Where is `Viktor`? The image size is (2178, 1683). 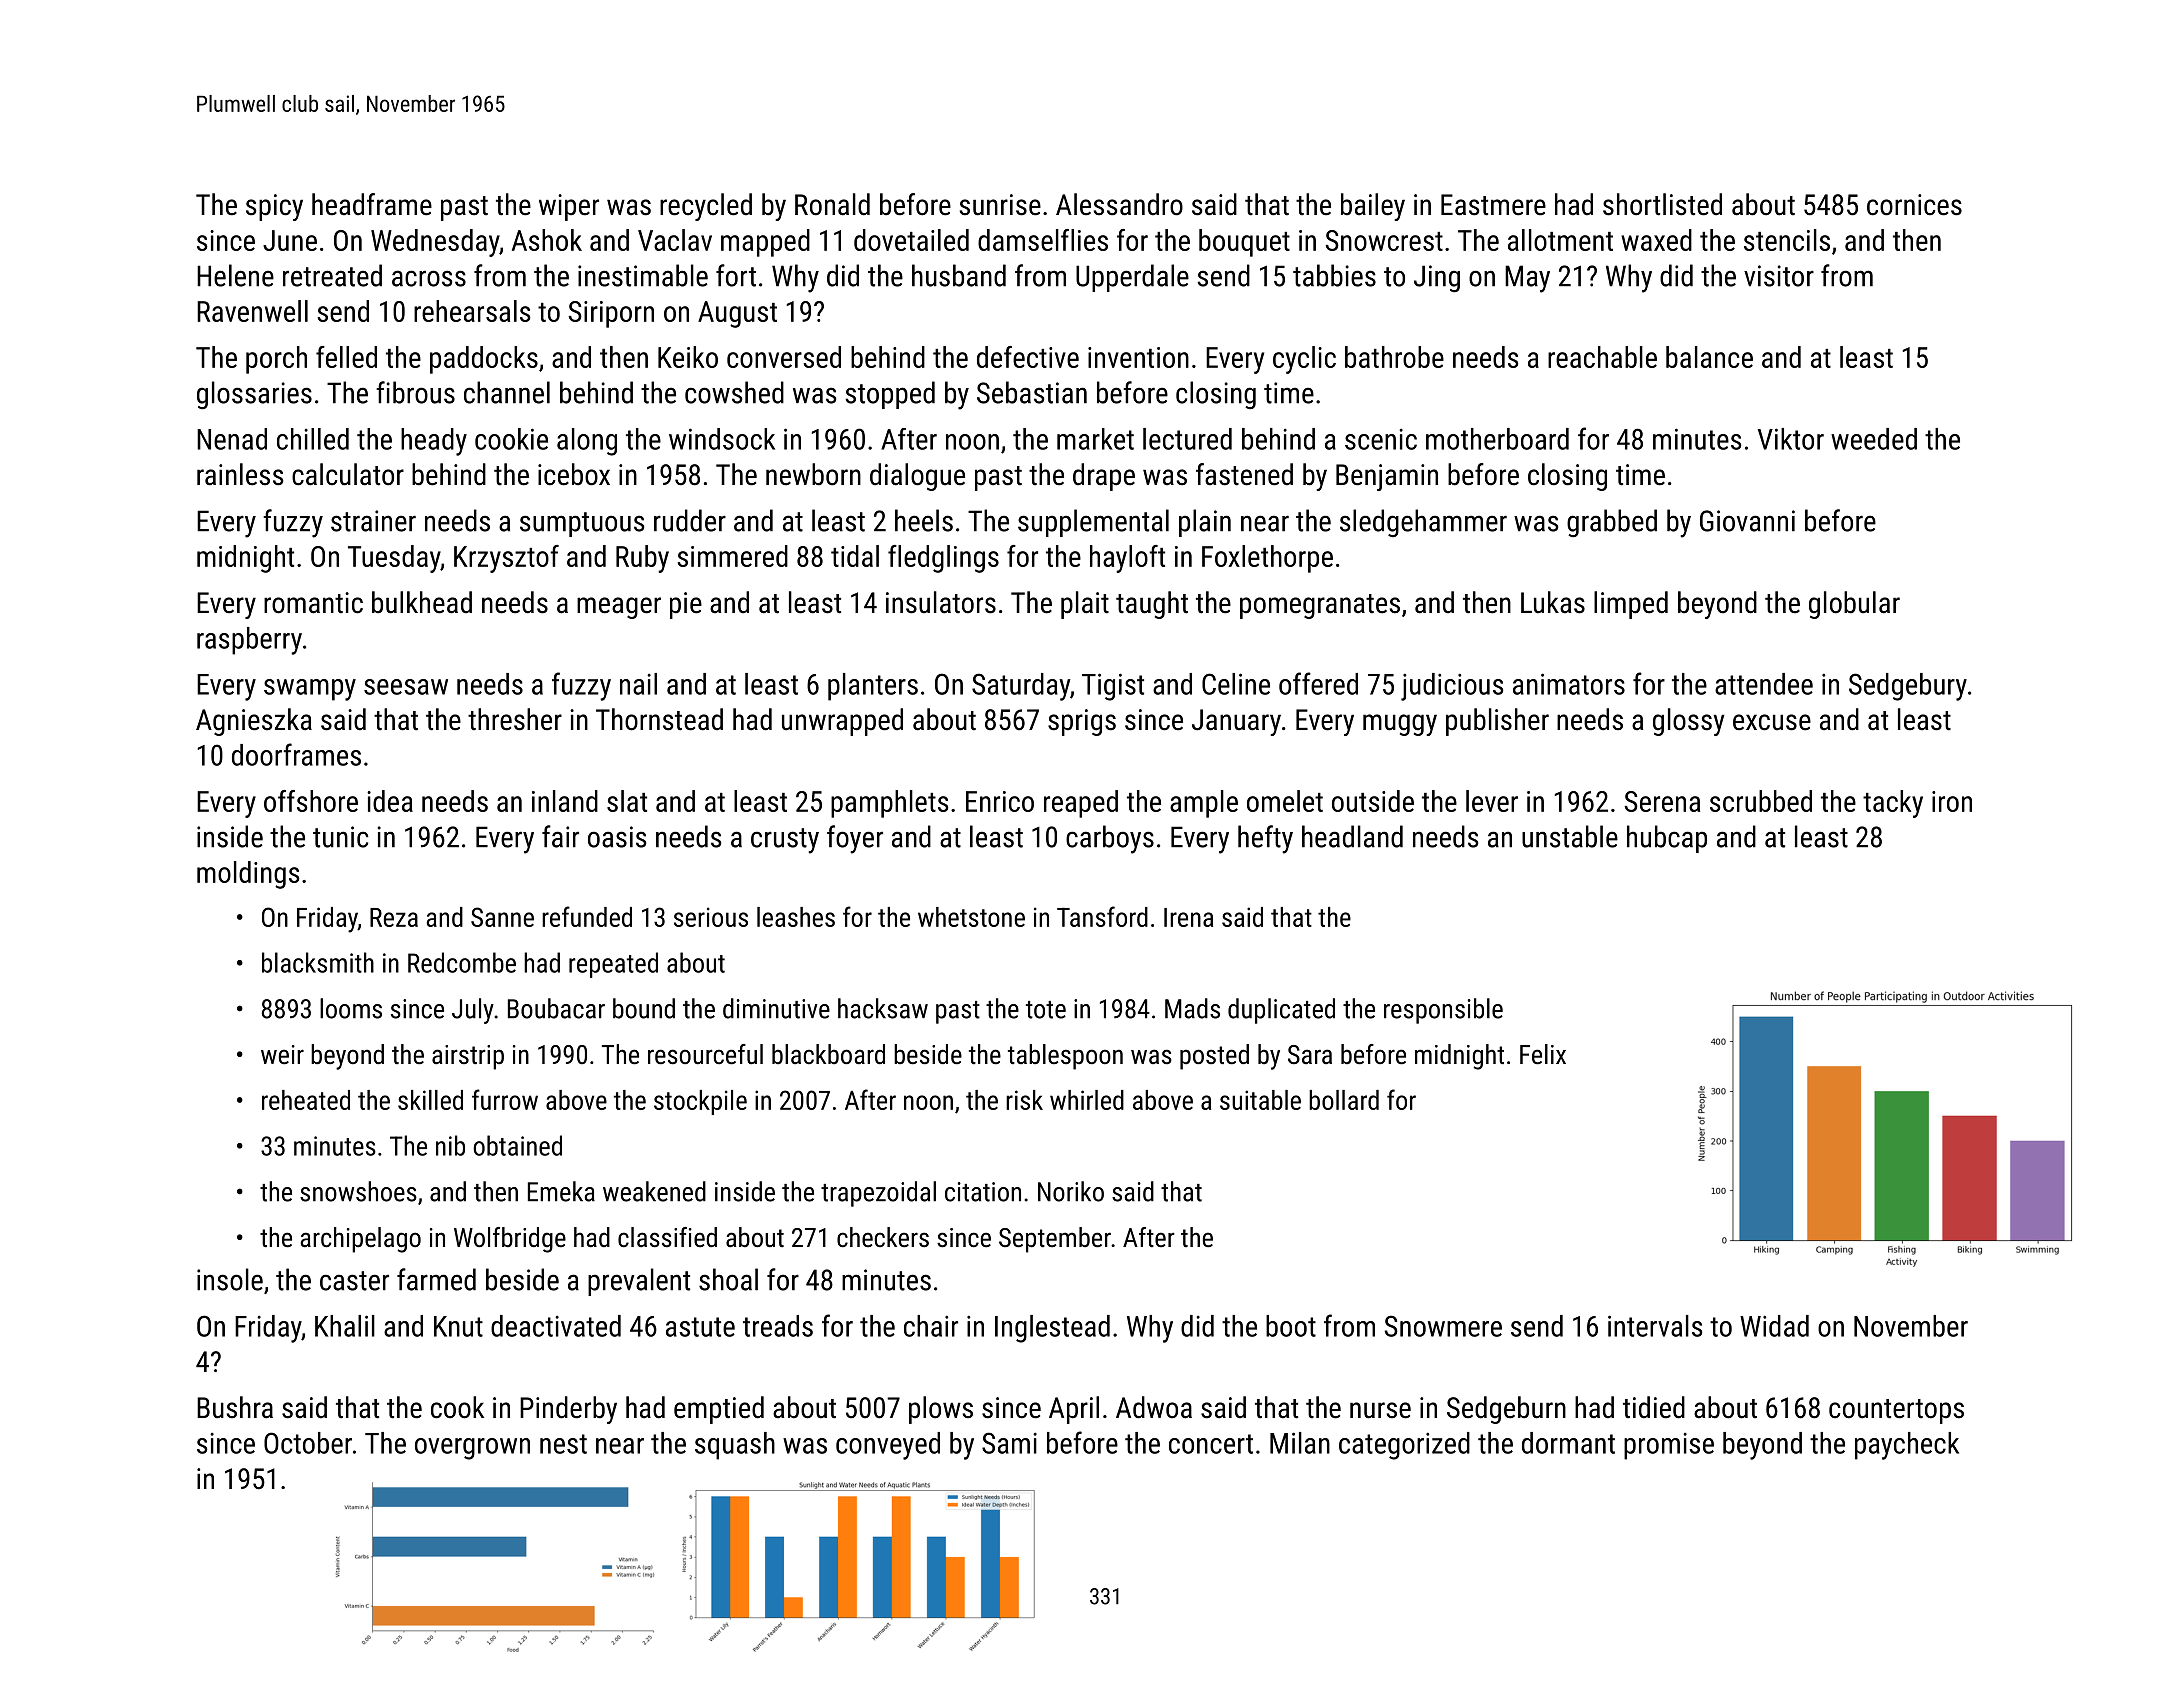
Viktor is located at coordinates (1791, 439).
